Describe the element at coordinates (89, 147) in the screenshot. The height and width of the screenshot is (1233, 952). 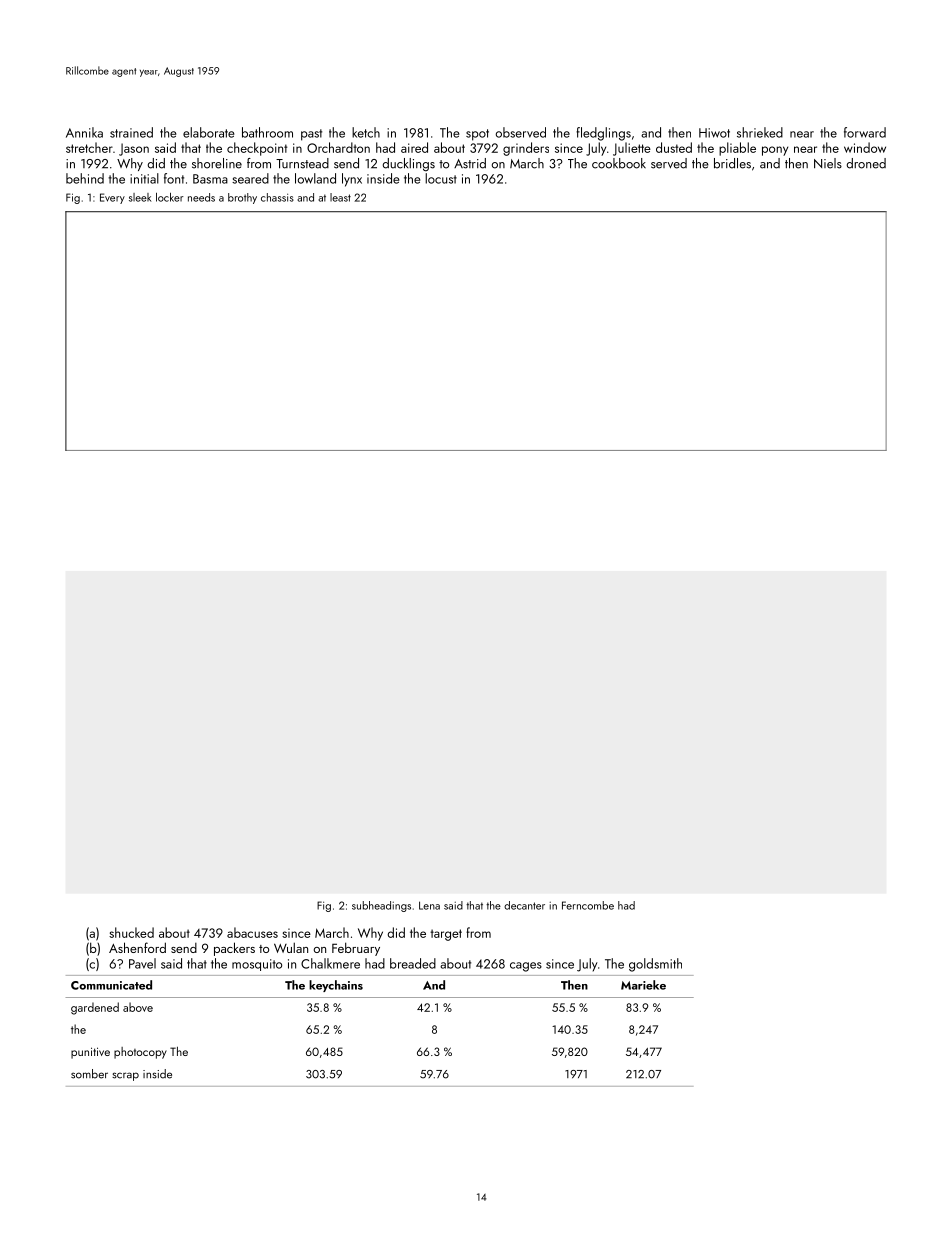
I see `stretcher` at that location.
